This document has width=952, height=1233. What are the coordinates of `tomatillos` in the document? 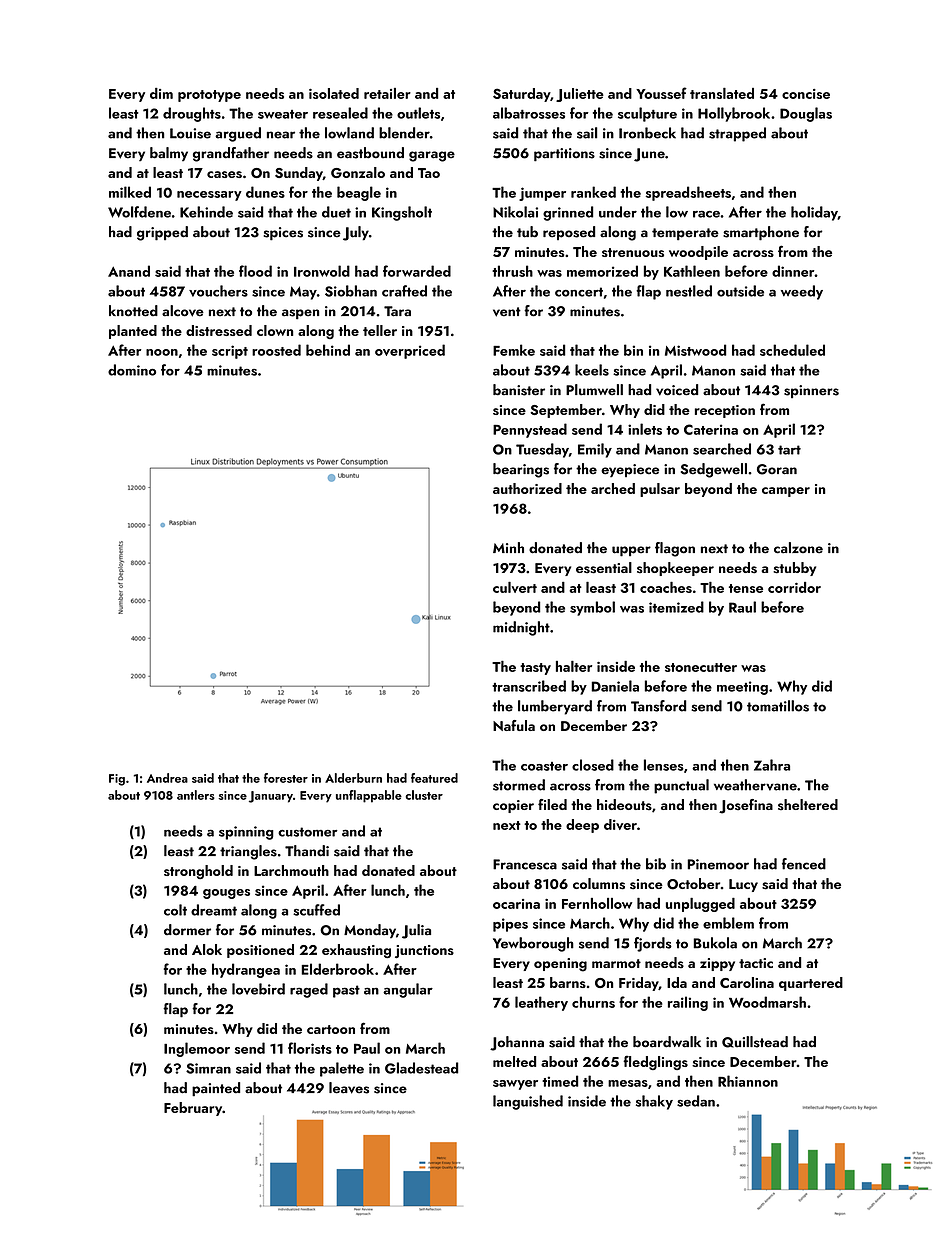 It's located at (778, 706).
